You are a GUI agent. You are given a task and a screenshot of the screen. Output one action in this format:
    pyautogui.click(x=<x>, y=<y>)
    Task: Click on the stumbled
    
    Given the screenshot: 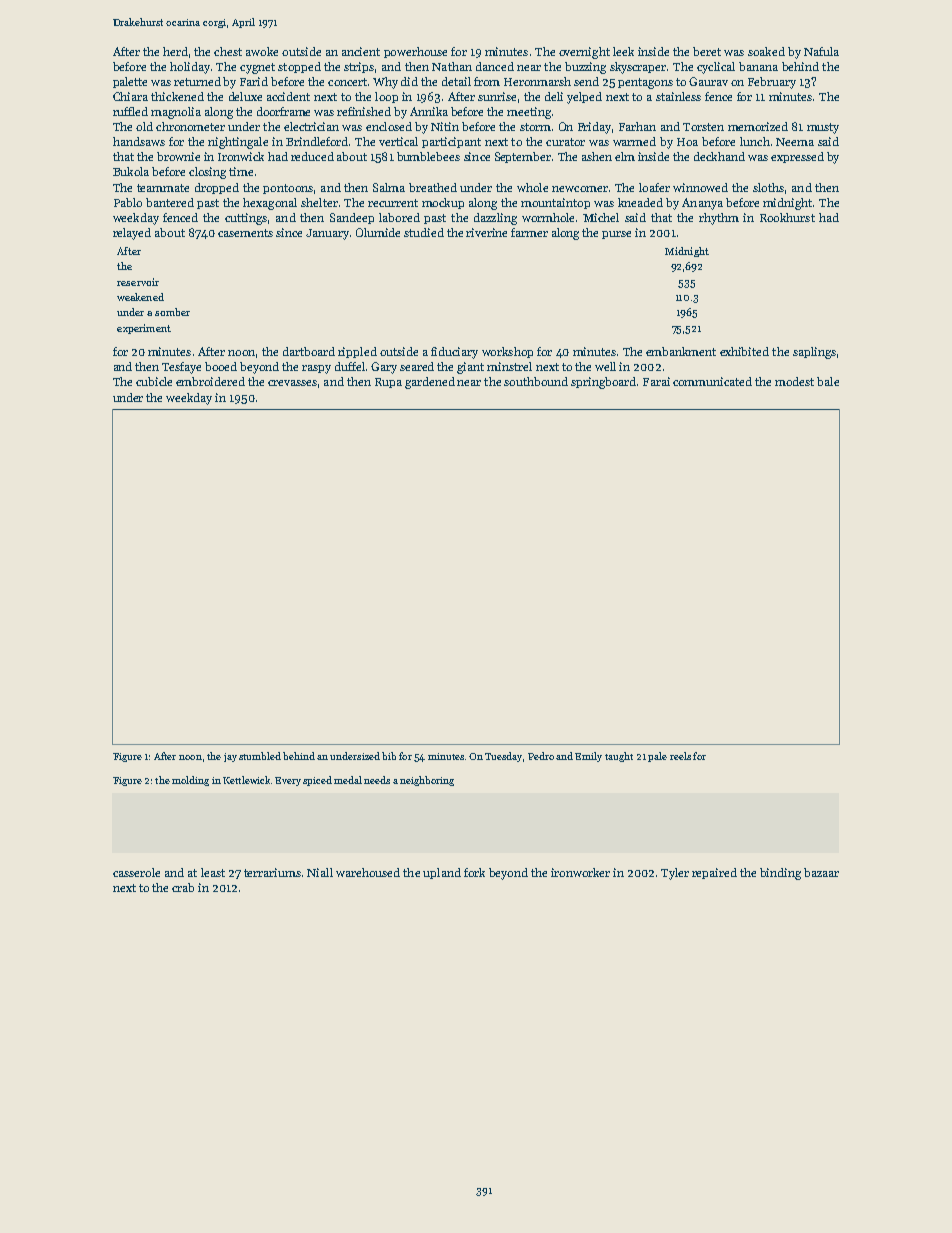 What is the action you would take?
    pyautogui.click(x=260, y=756)
